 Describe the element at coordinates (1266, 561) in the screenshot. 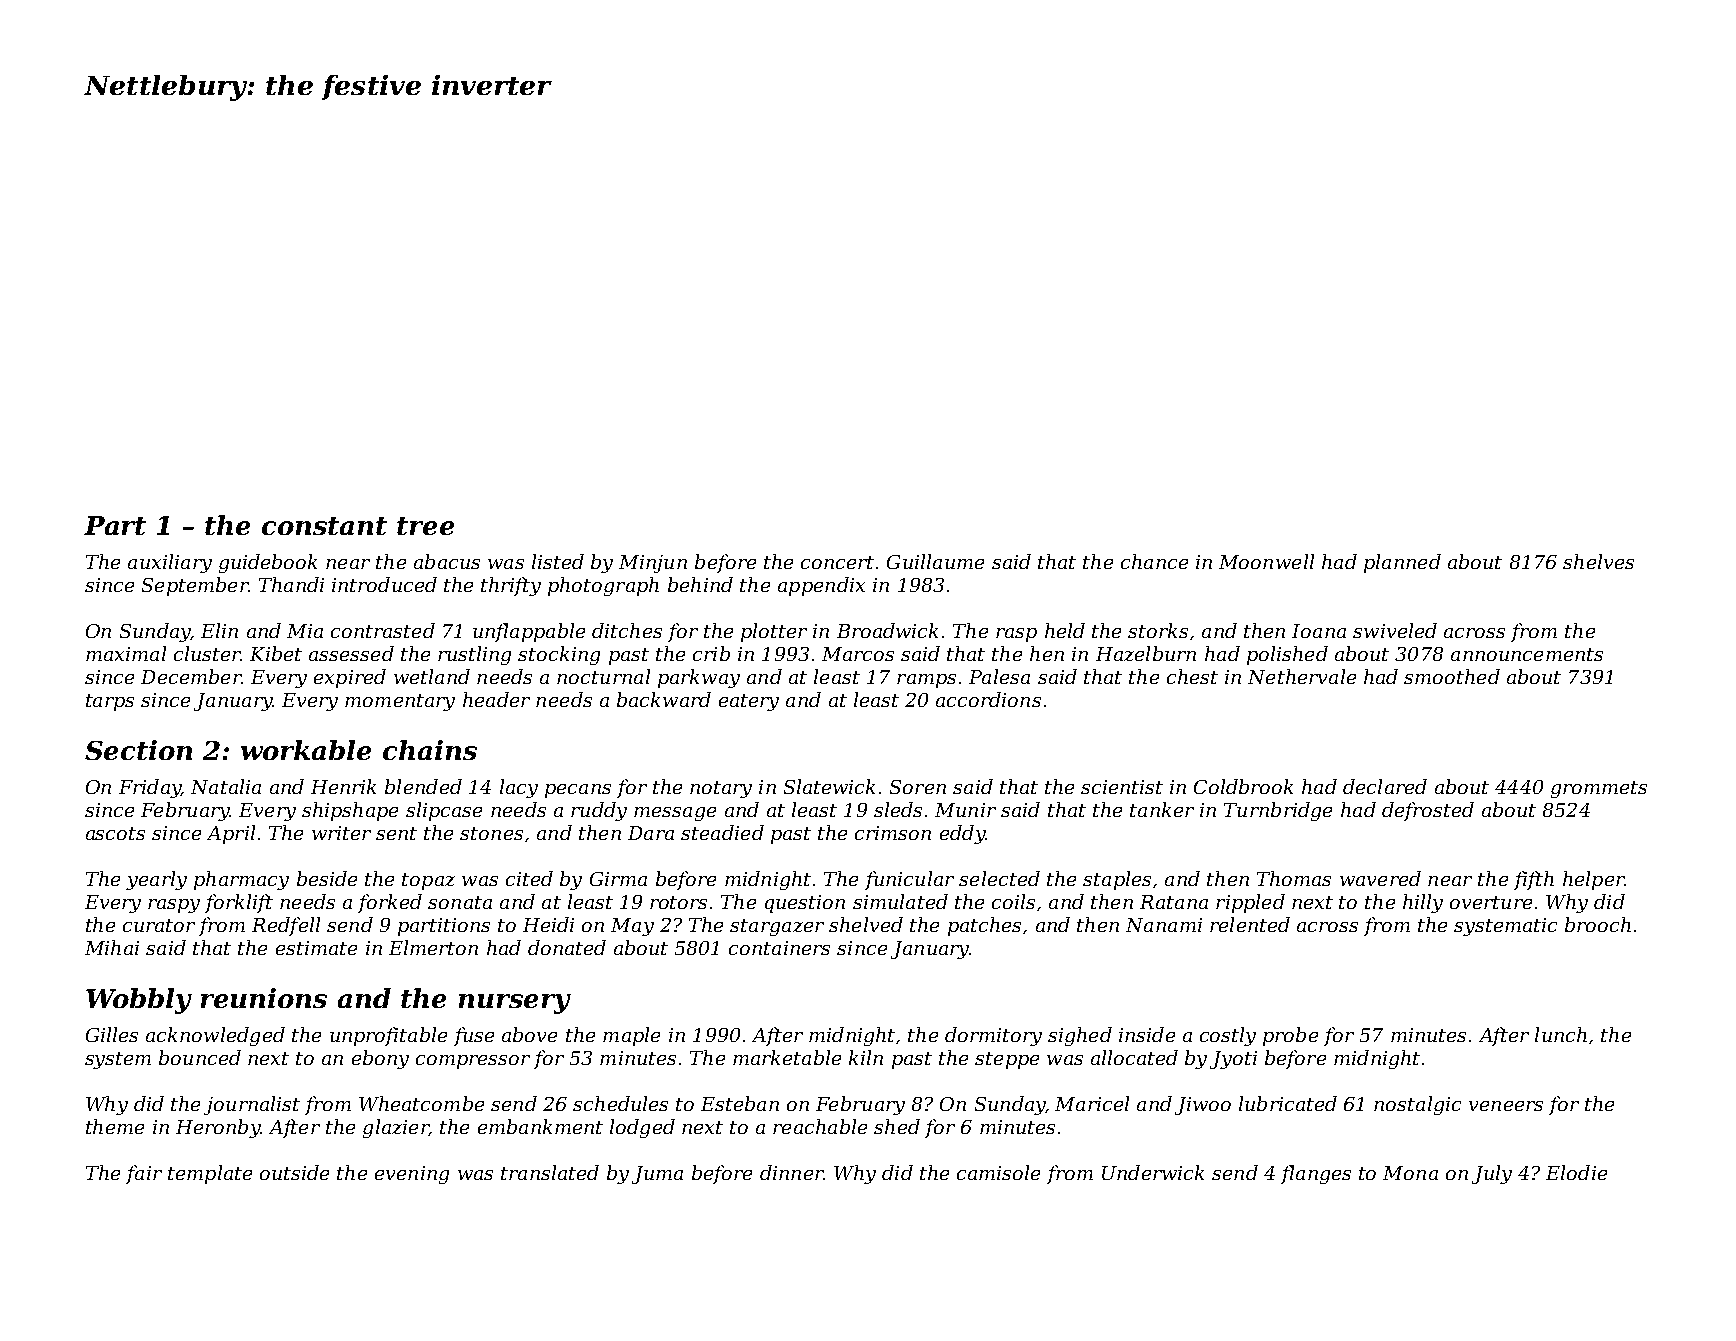

I see `Moonwell` at that location.
